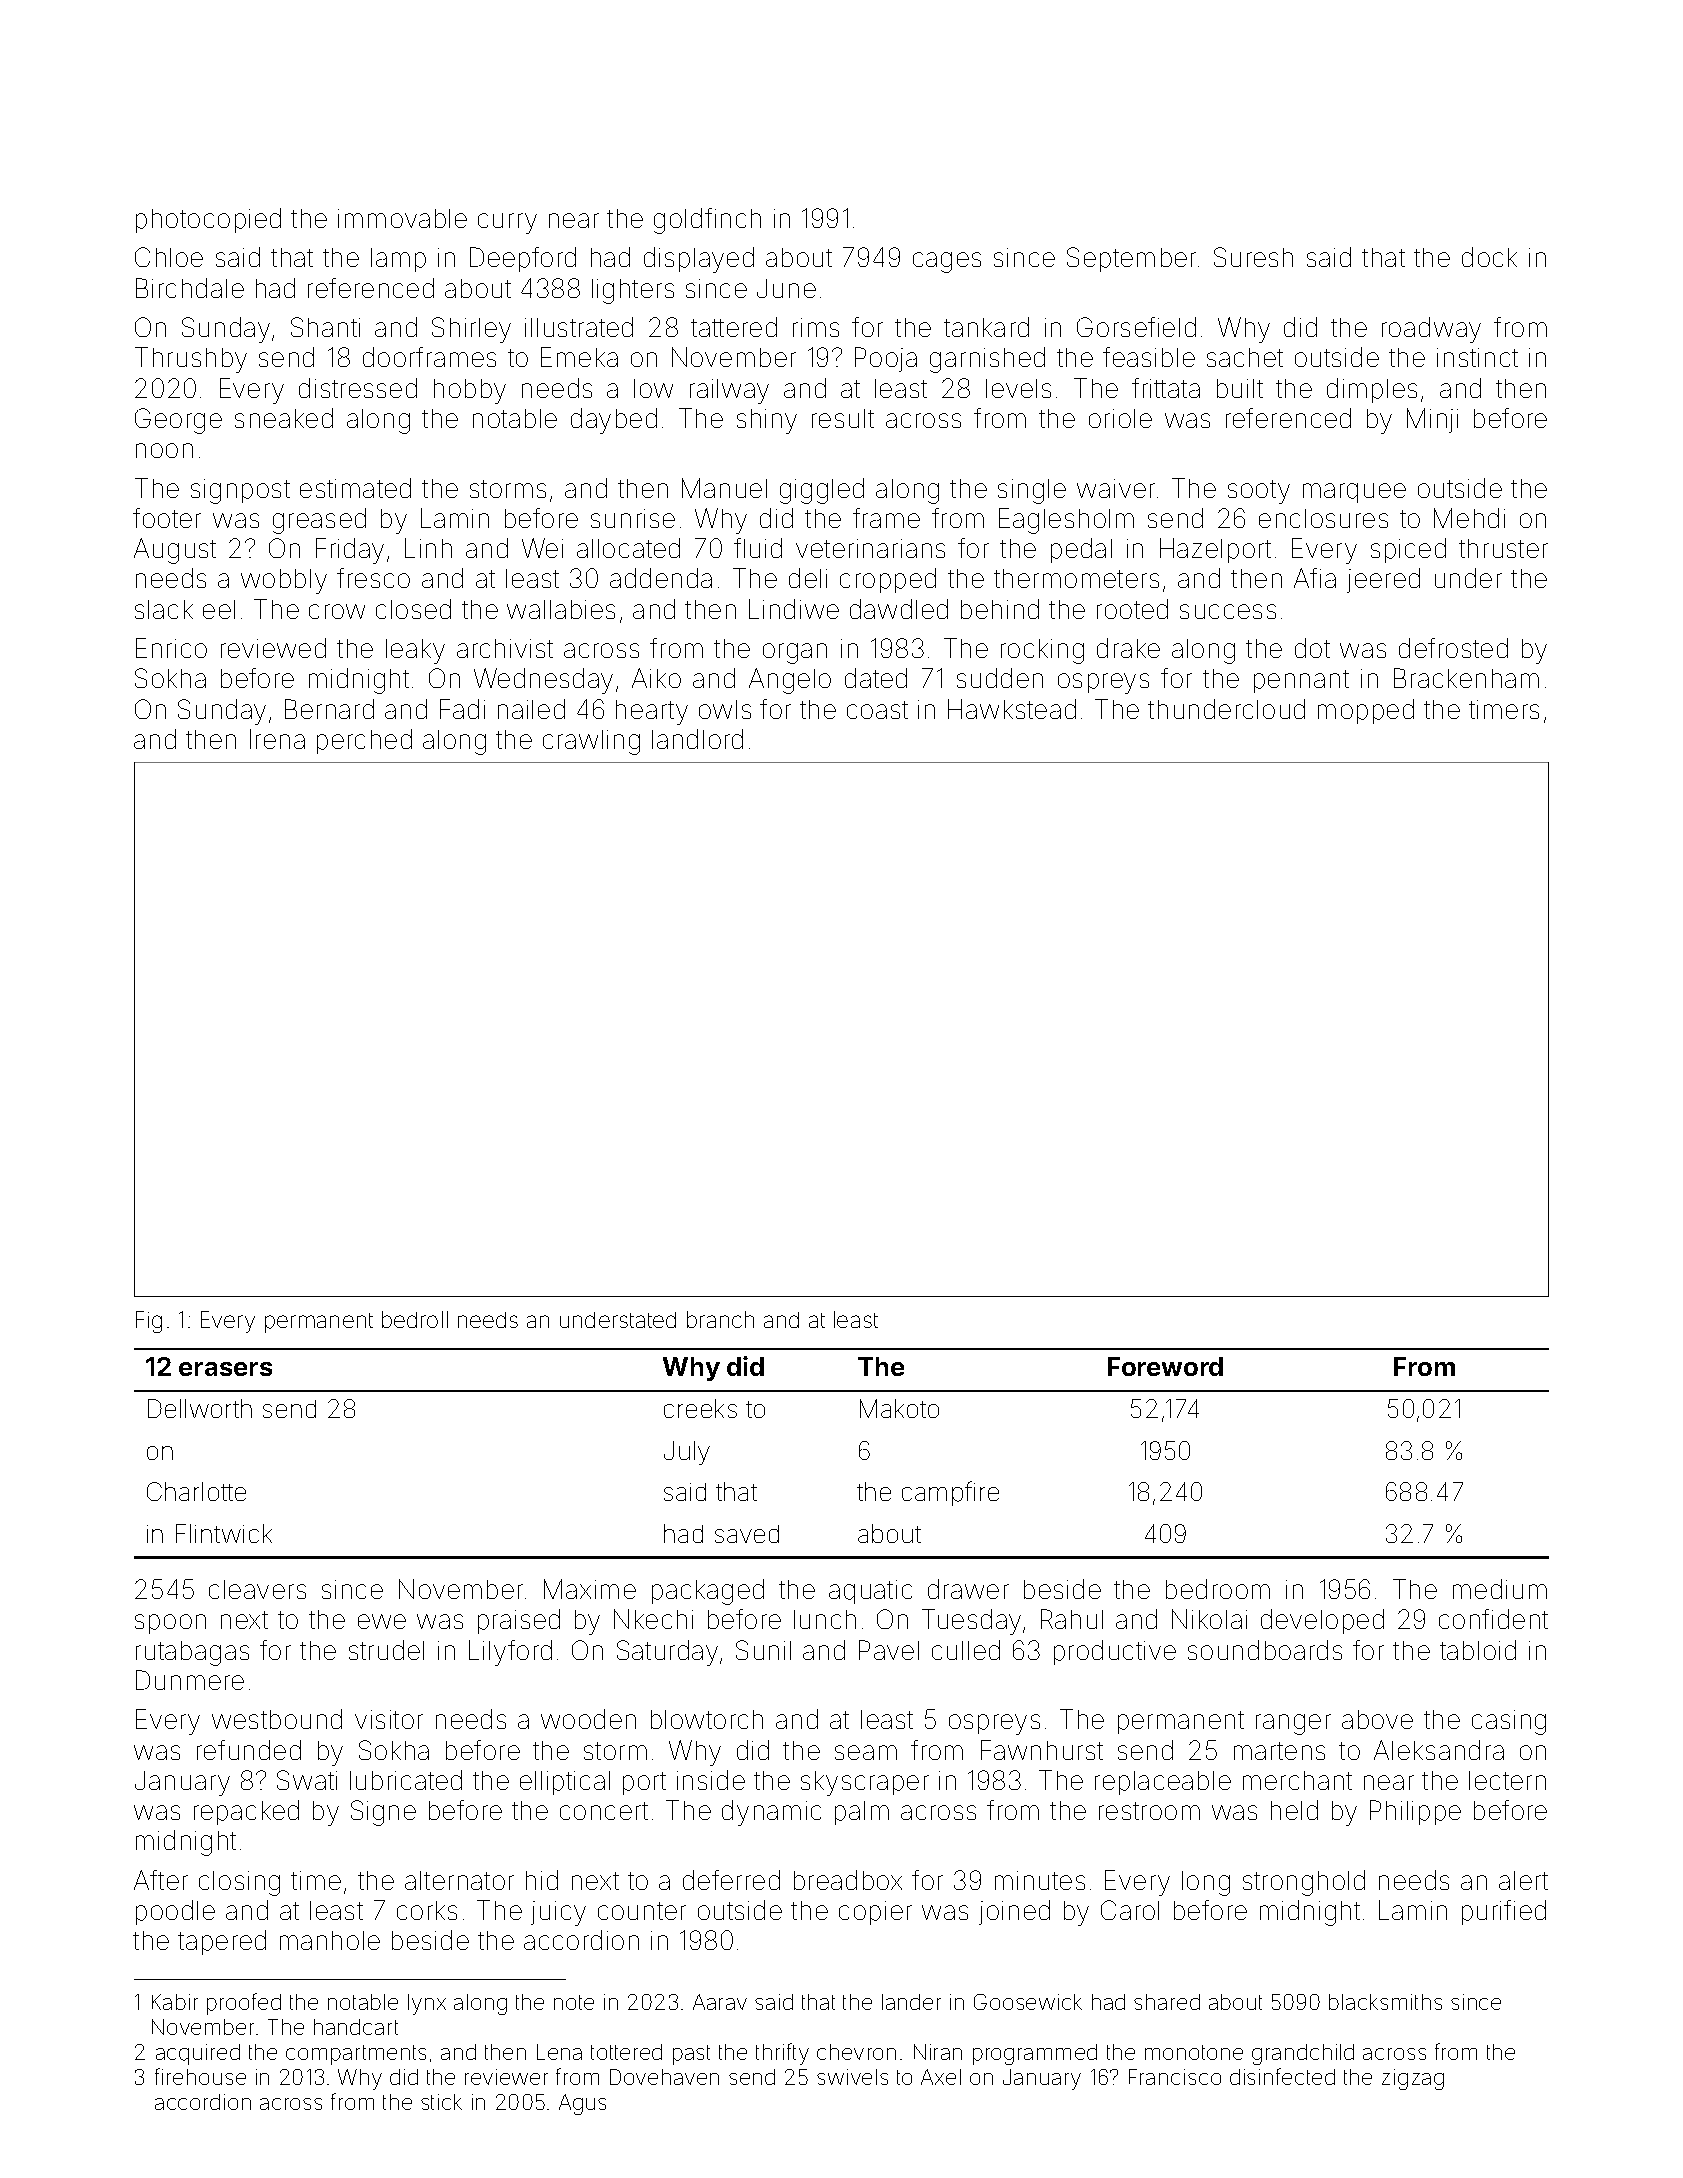 Image resolution: width=1683 pixels, height=2178 pixels. Describe the element at coordinates (1282, 2076) in the screenshot. I see `disinfected` at that location.
